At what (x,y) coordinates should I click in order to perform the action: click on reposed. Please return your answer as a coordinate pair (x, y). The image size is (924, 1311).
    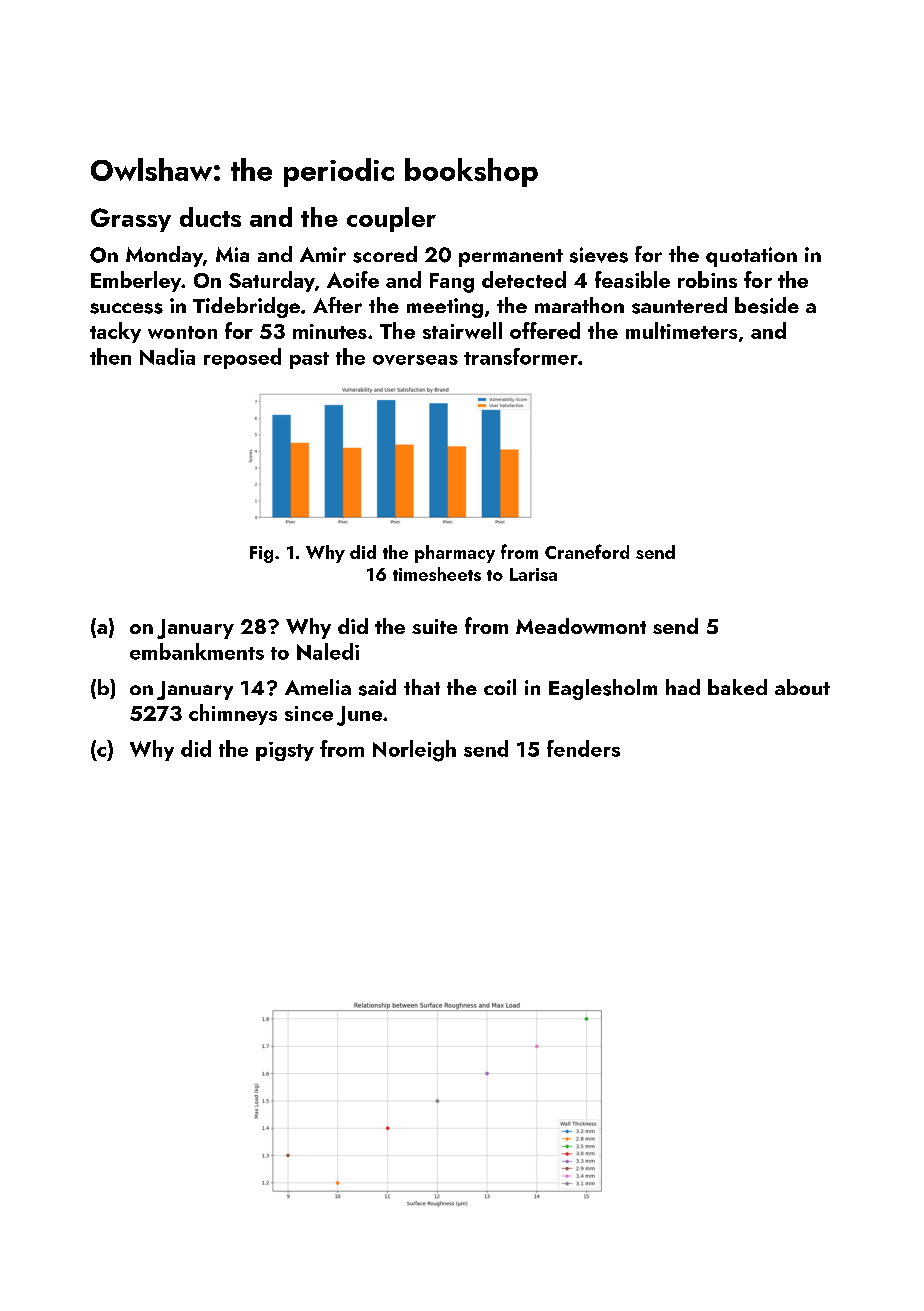
    Looking at the image, I should click on (242, 358).
